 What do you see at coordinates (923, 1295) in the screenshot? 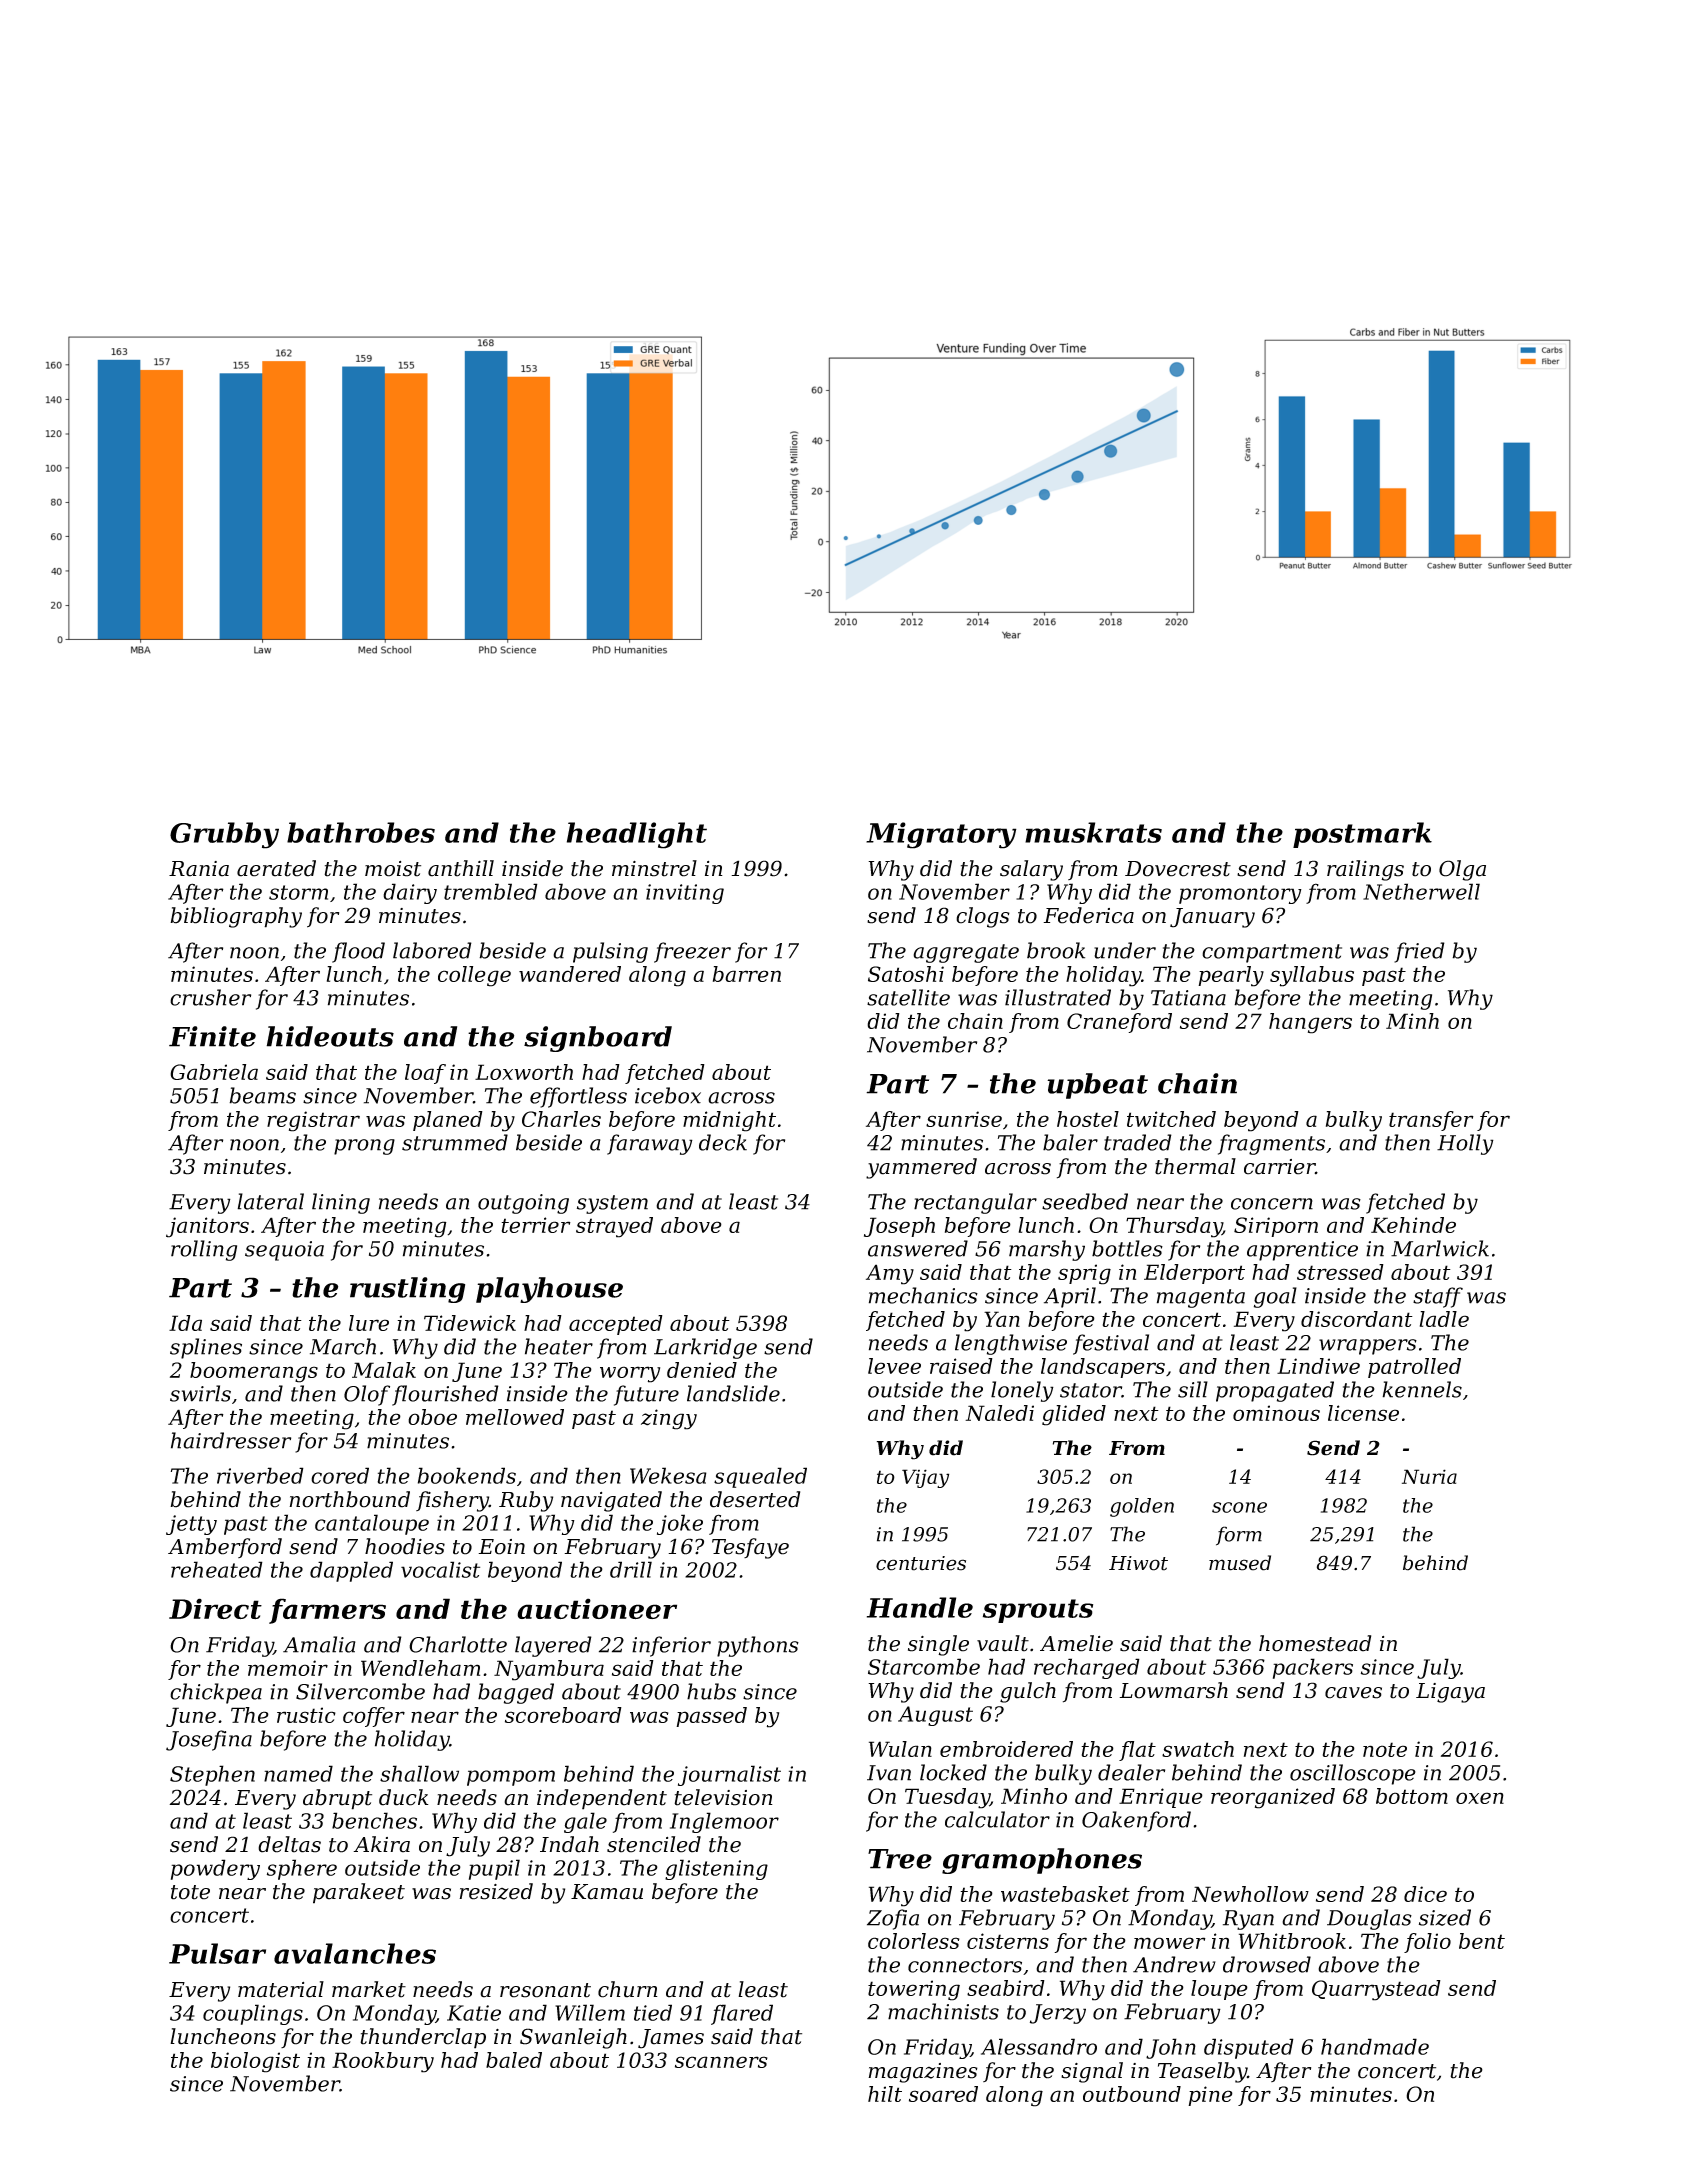
I see `mechanics` at bounding box center [923, 1295].
